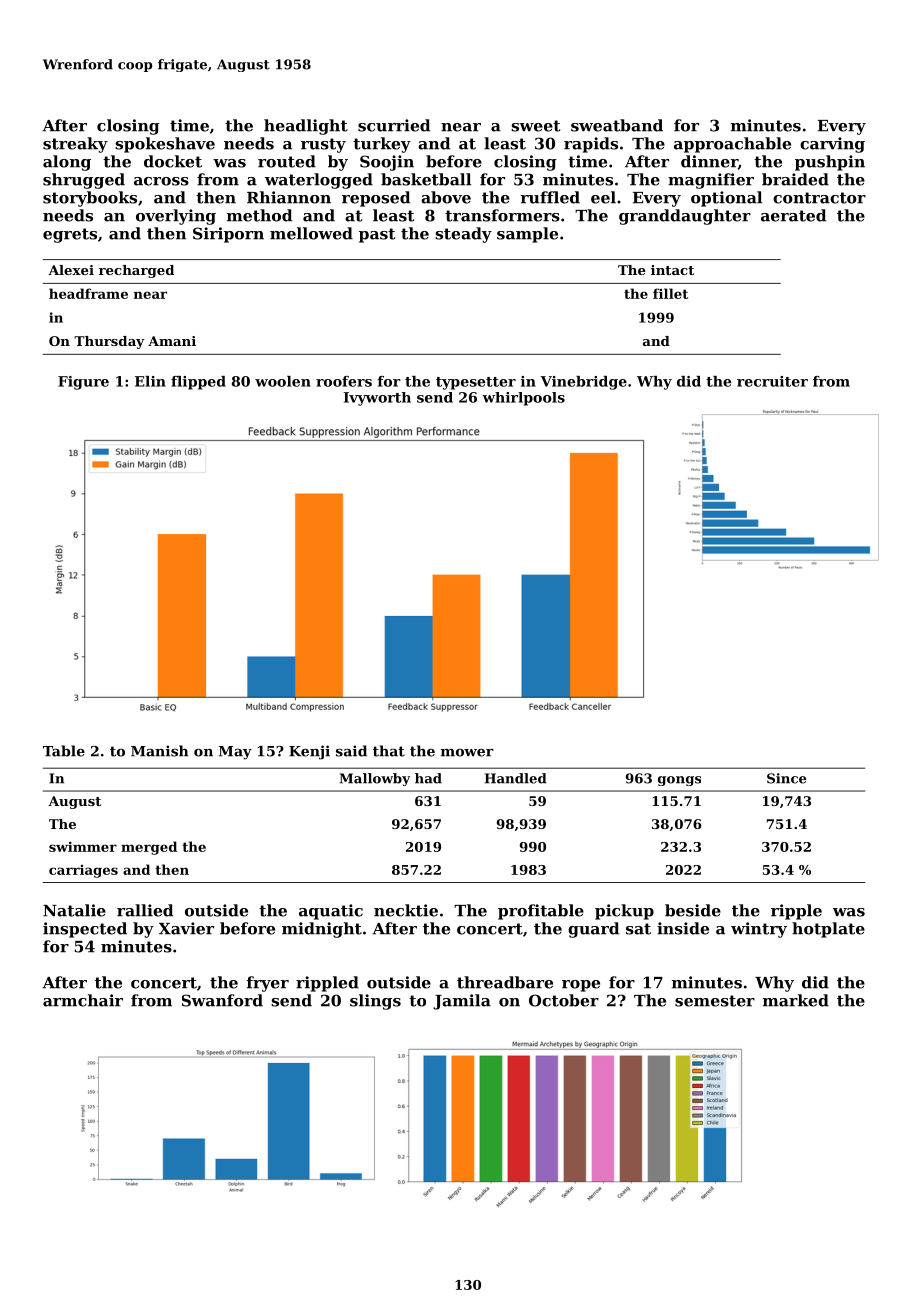 The height and width of the page is (1316, 908). Describe the element at coordinates (377, 399) in the page. I see `Ivyworth` at that location.
